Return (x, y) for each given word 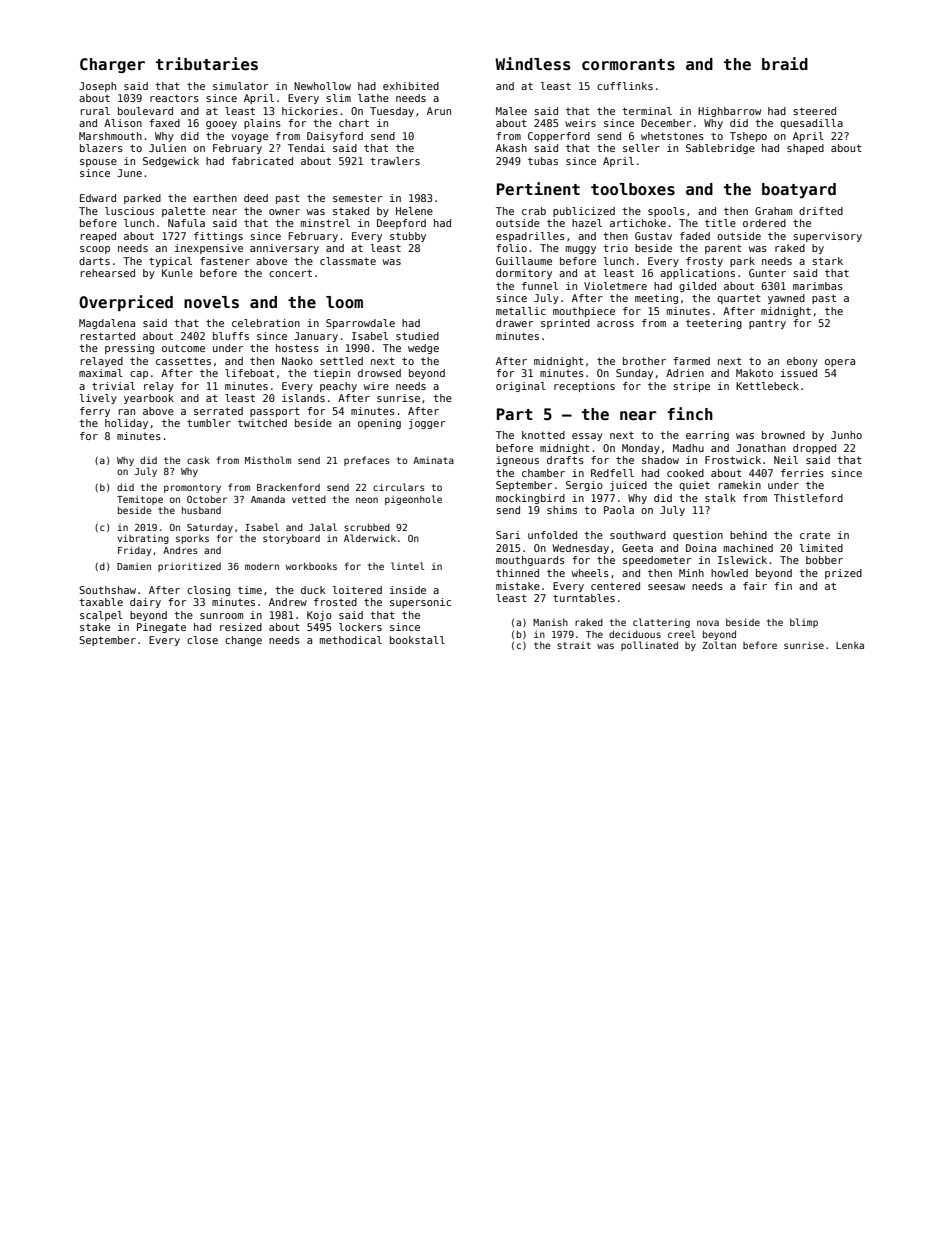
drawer (514, 323)
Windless (533, 64)
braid (785, 63)
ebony (802, 362)
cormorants (628, 65)
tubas (543, 161)
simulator (240, 86)
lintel (407, 566)
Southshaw (107, 590)
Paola (619, 510)
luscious (129, 211)
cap (139, 375)
